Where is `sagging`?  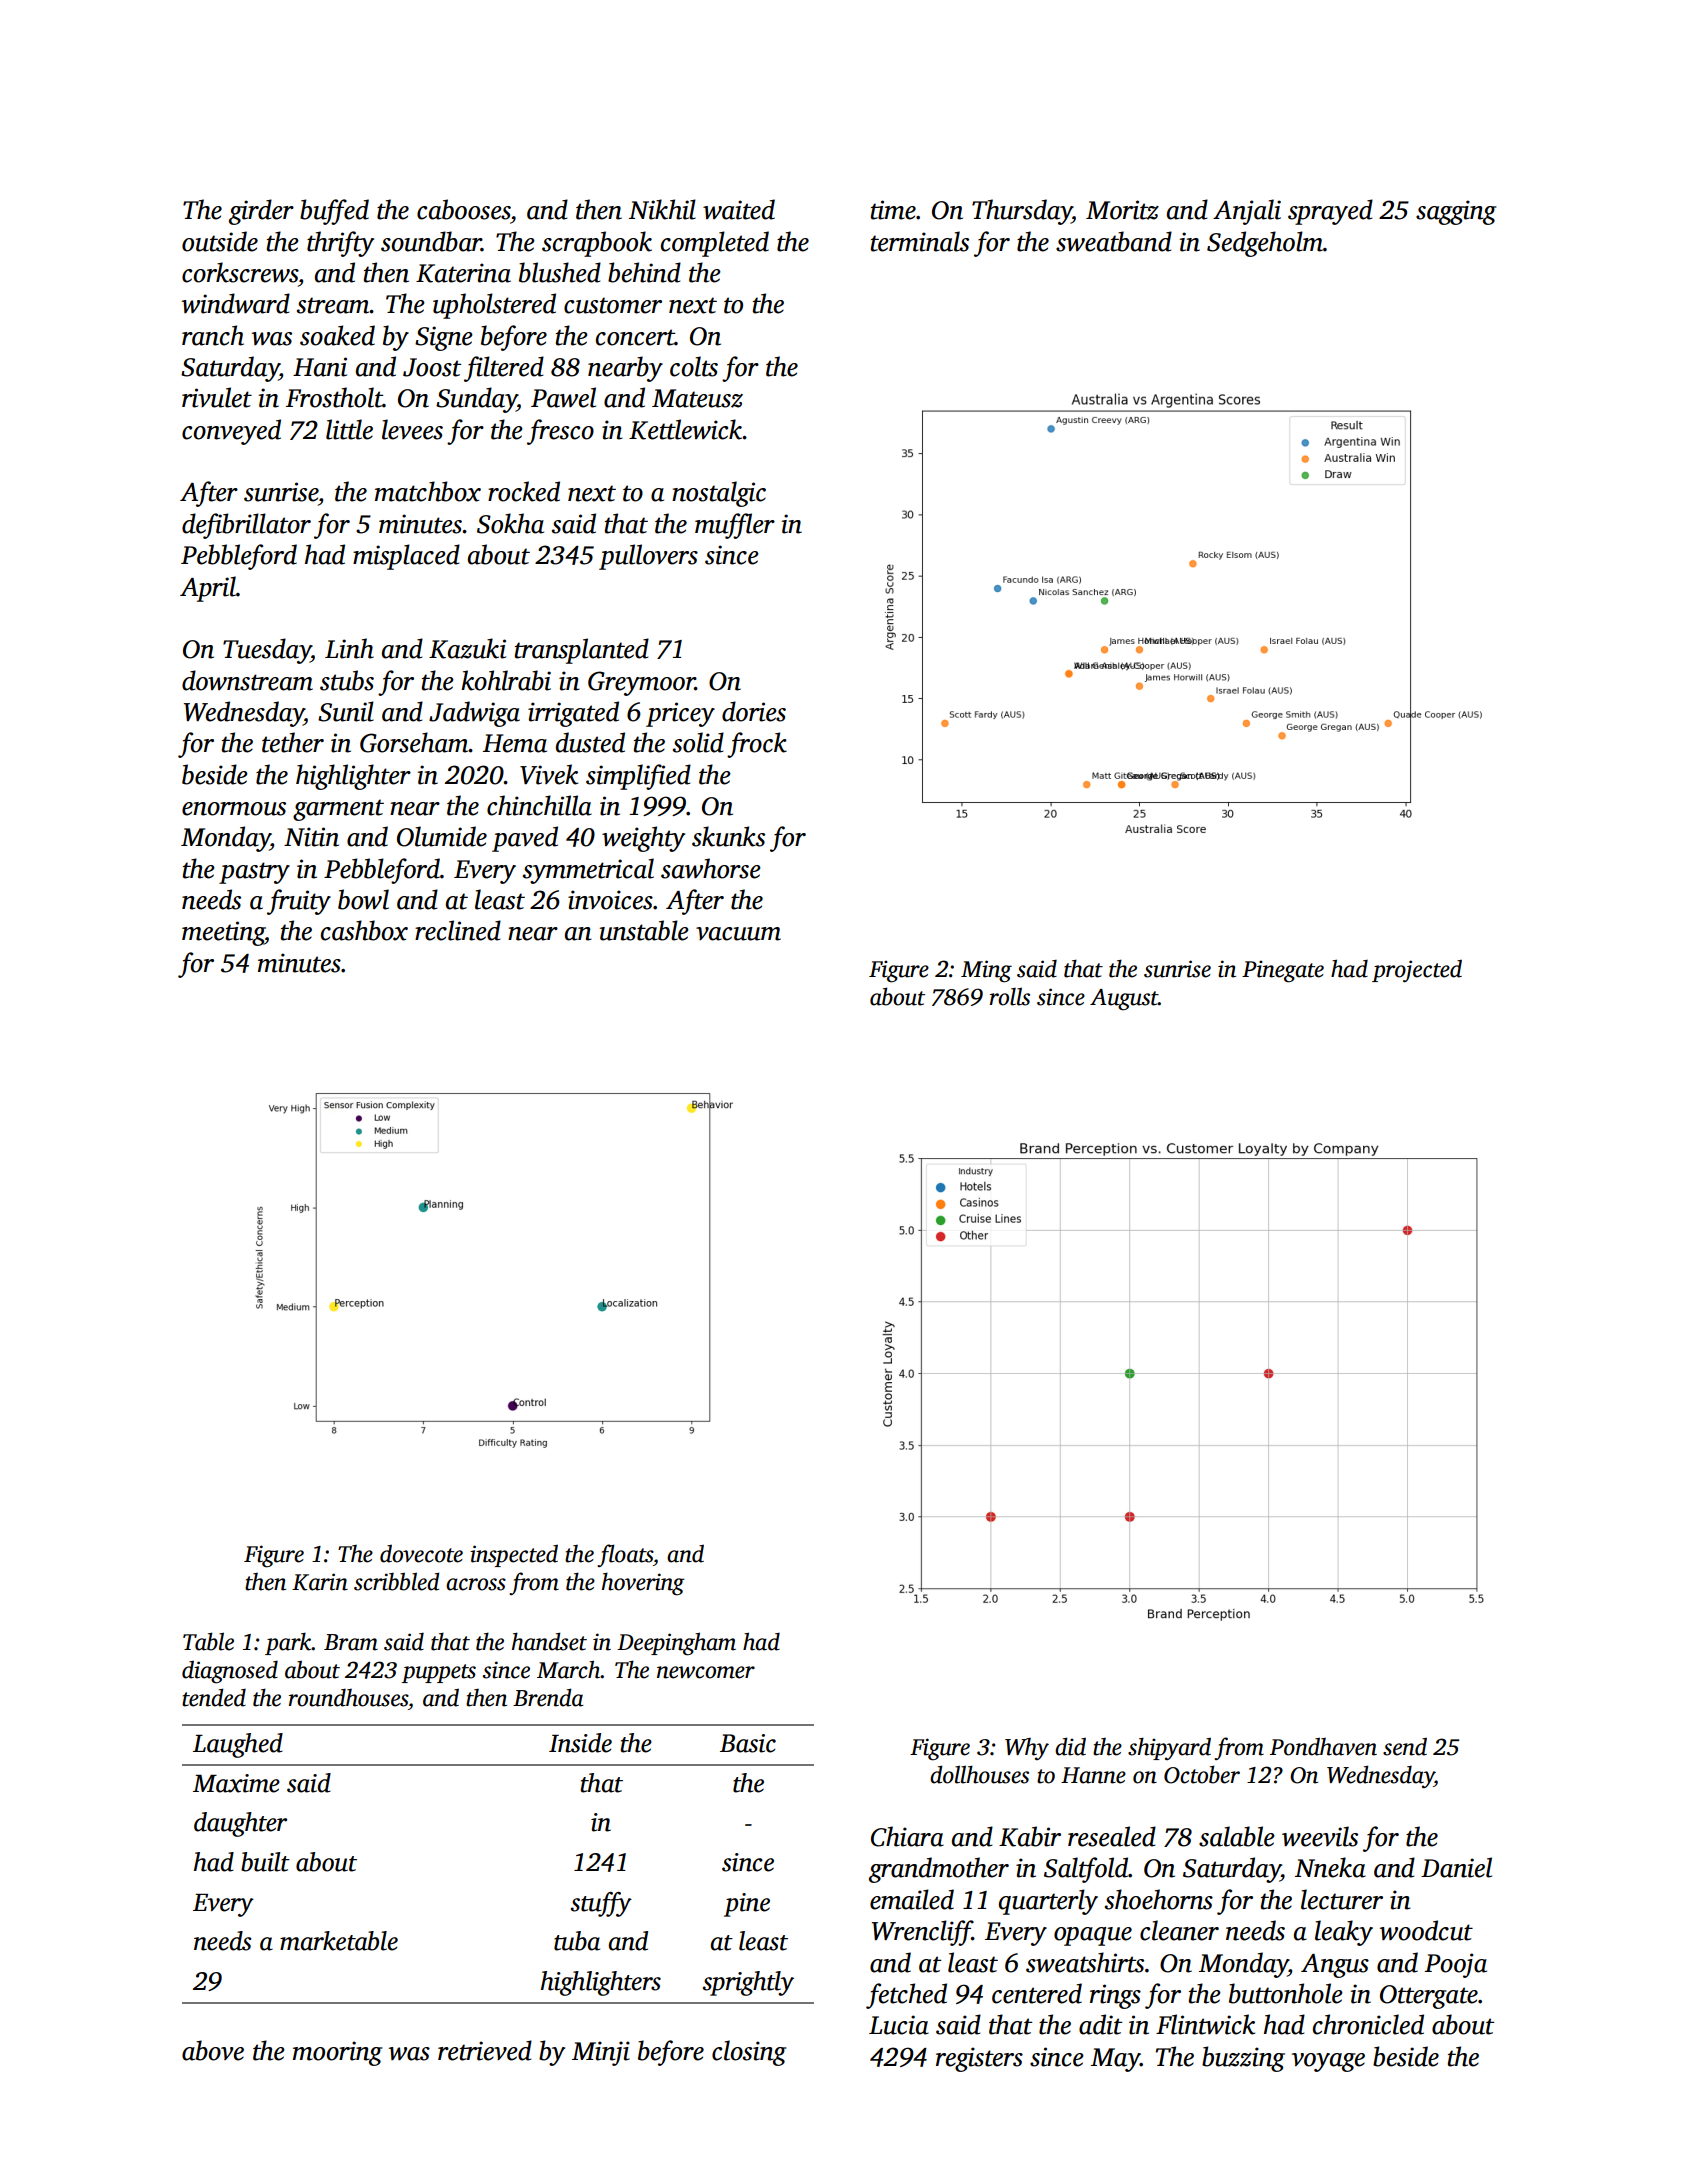
sagging is located at coordinates (1456, 212).
